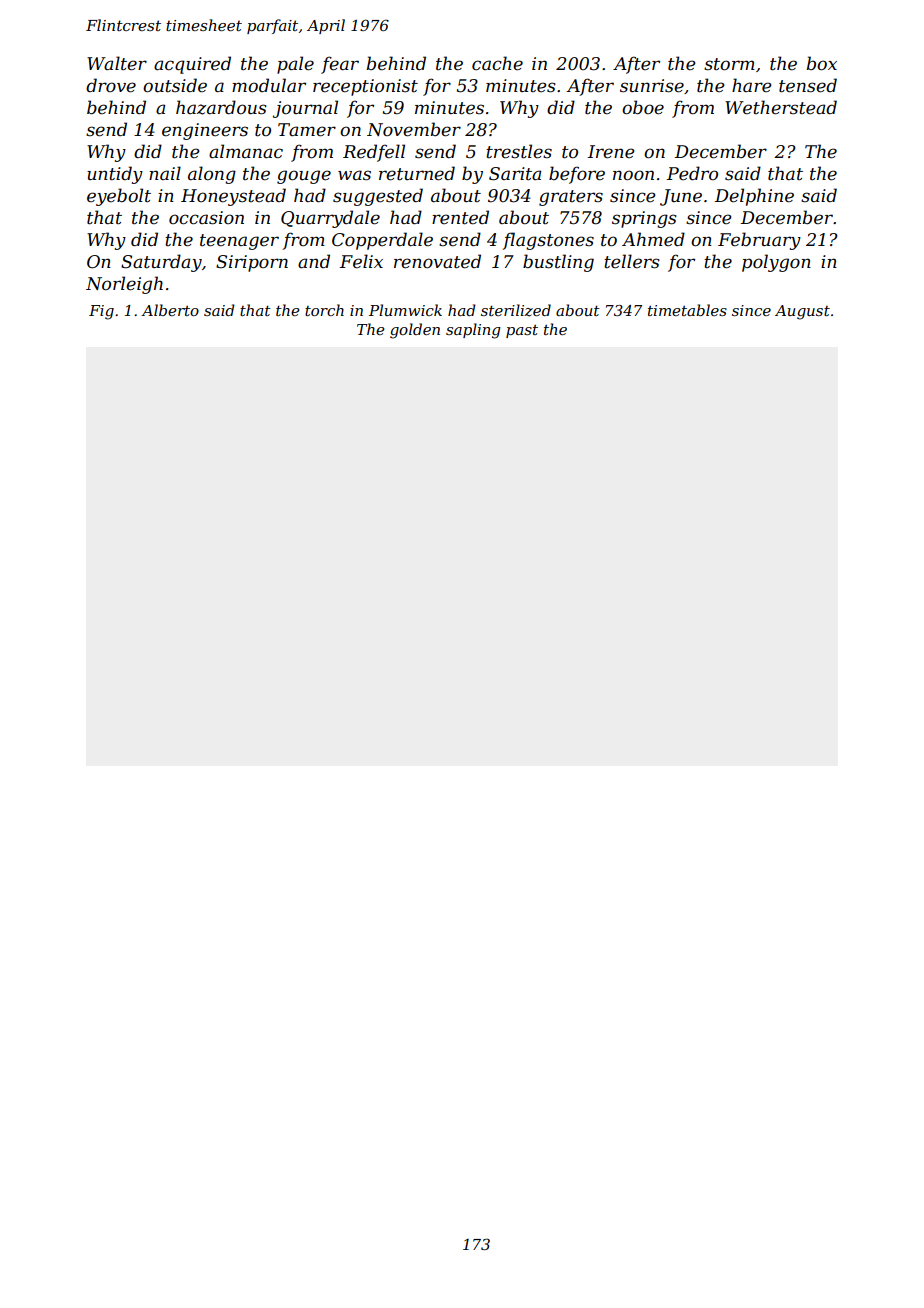 The width and height of the screenshot is (924, 1308). What do you see at coordinates (221, 107) in the screenshot?
I see `hazardous` at bounding box center [221, 107].
